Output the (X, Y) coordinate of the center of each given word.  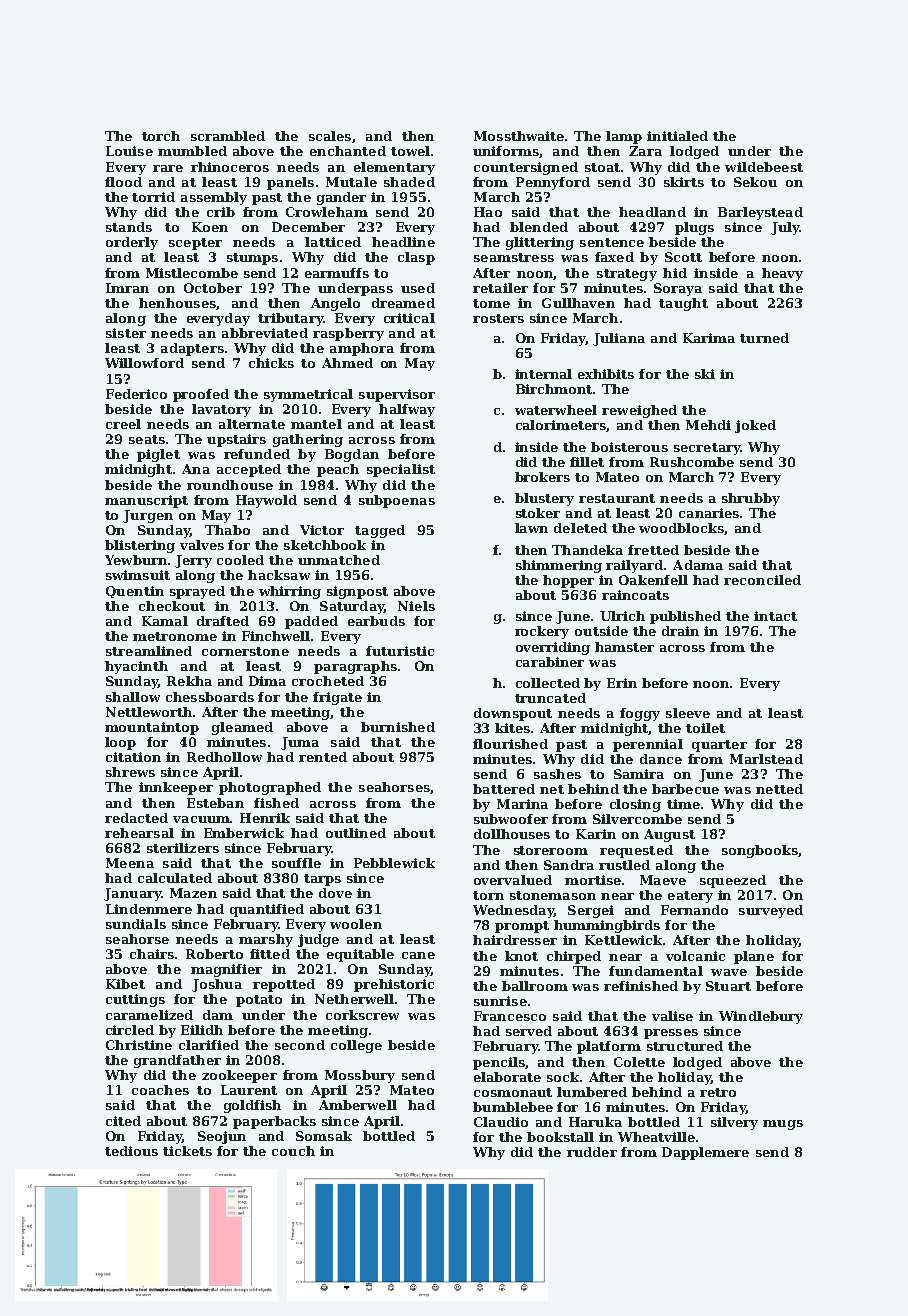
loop (120, 743)
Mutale (351, 182)
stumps (252, 259)
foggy (640, 714)
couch (293, 1151)
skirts (684, 182)
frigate (337, 698)
